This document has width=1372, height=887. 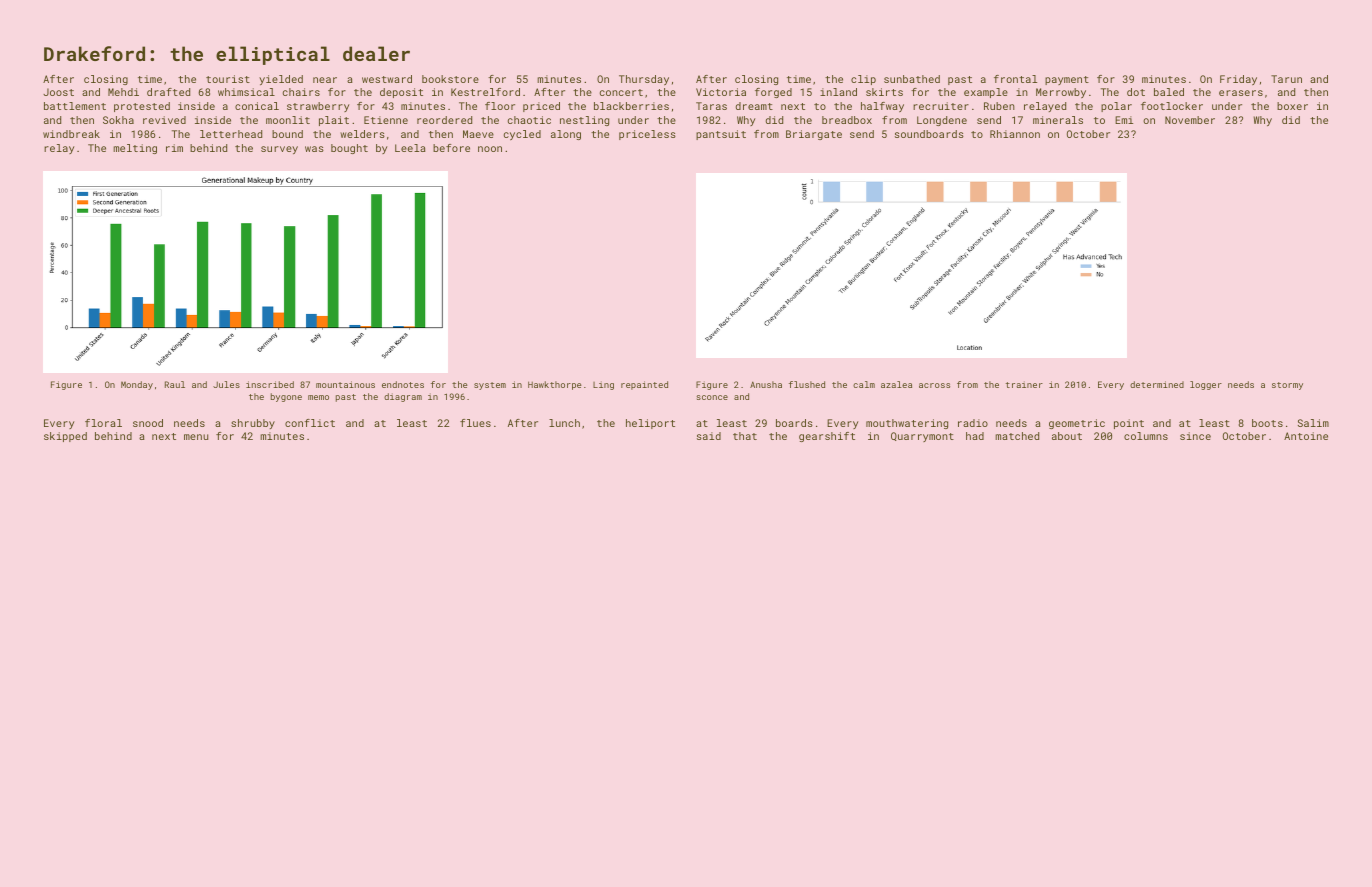 What do you see at coordinates (709, 436) in the document?
I see `said` at bounding box center [709, 436].
